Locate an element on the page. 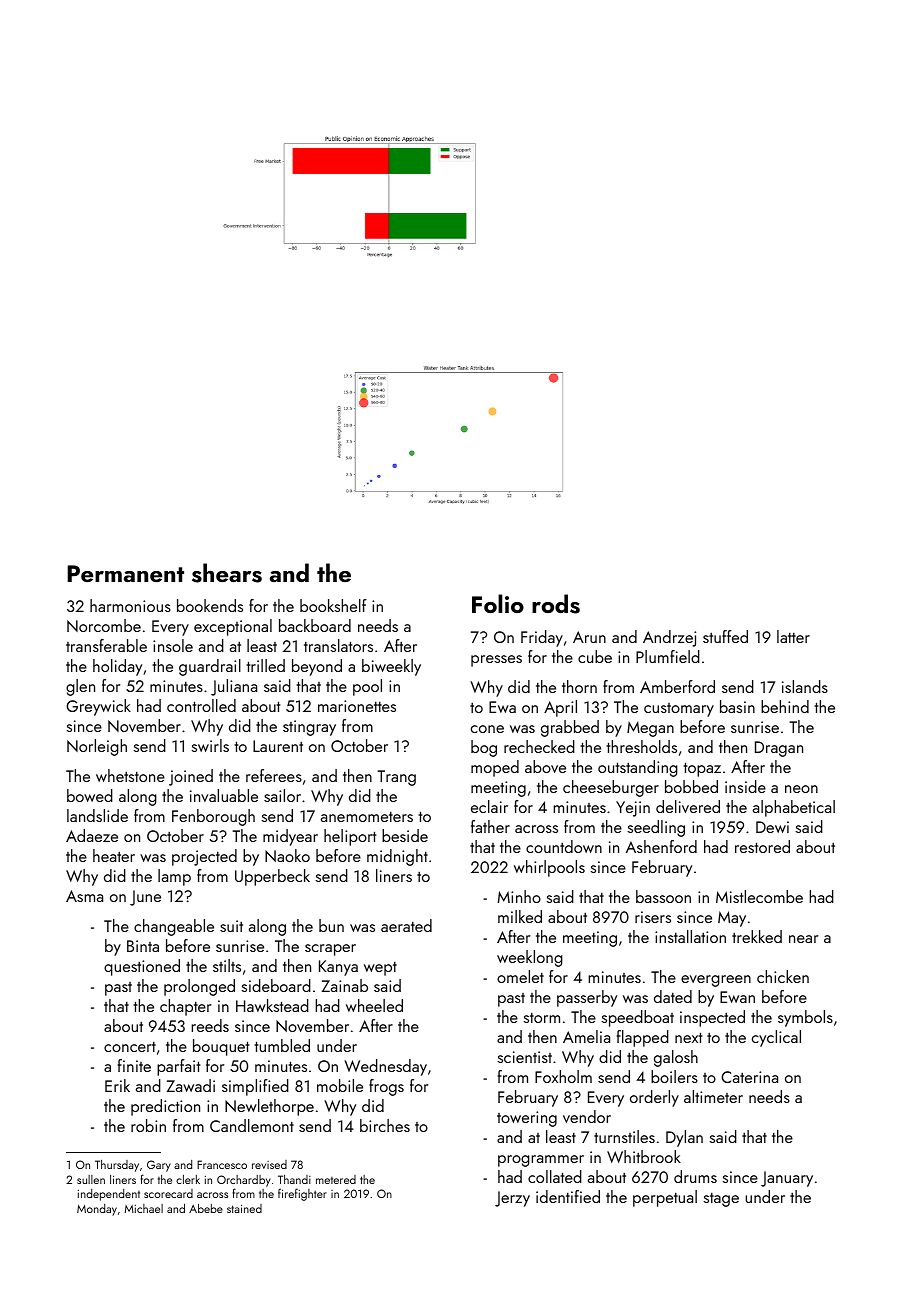 This page has width=908, height=1316. Michael is located at coordinates (144, 1208).
